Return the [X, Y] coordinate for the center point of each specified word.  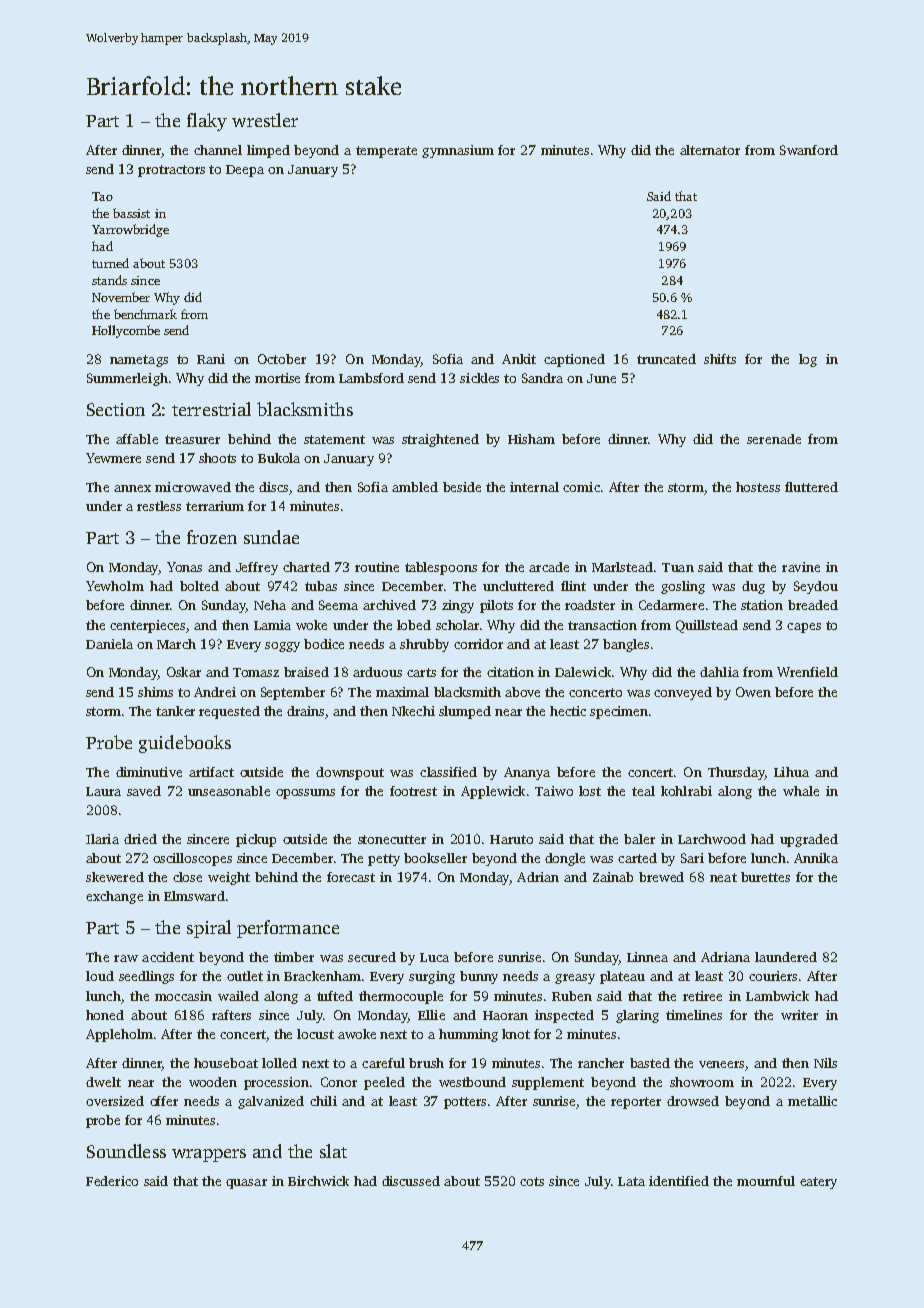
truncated [666, 359]
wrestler [265, 120]
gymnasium [458, 151]
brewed [661, 877]
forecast [351, 877]
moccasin [183, 996]
